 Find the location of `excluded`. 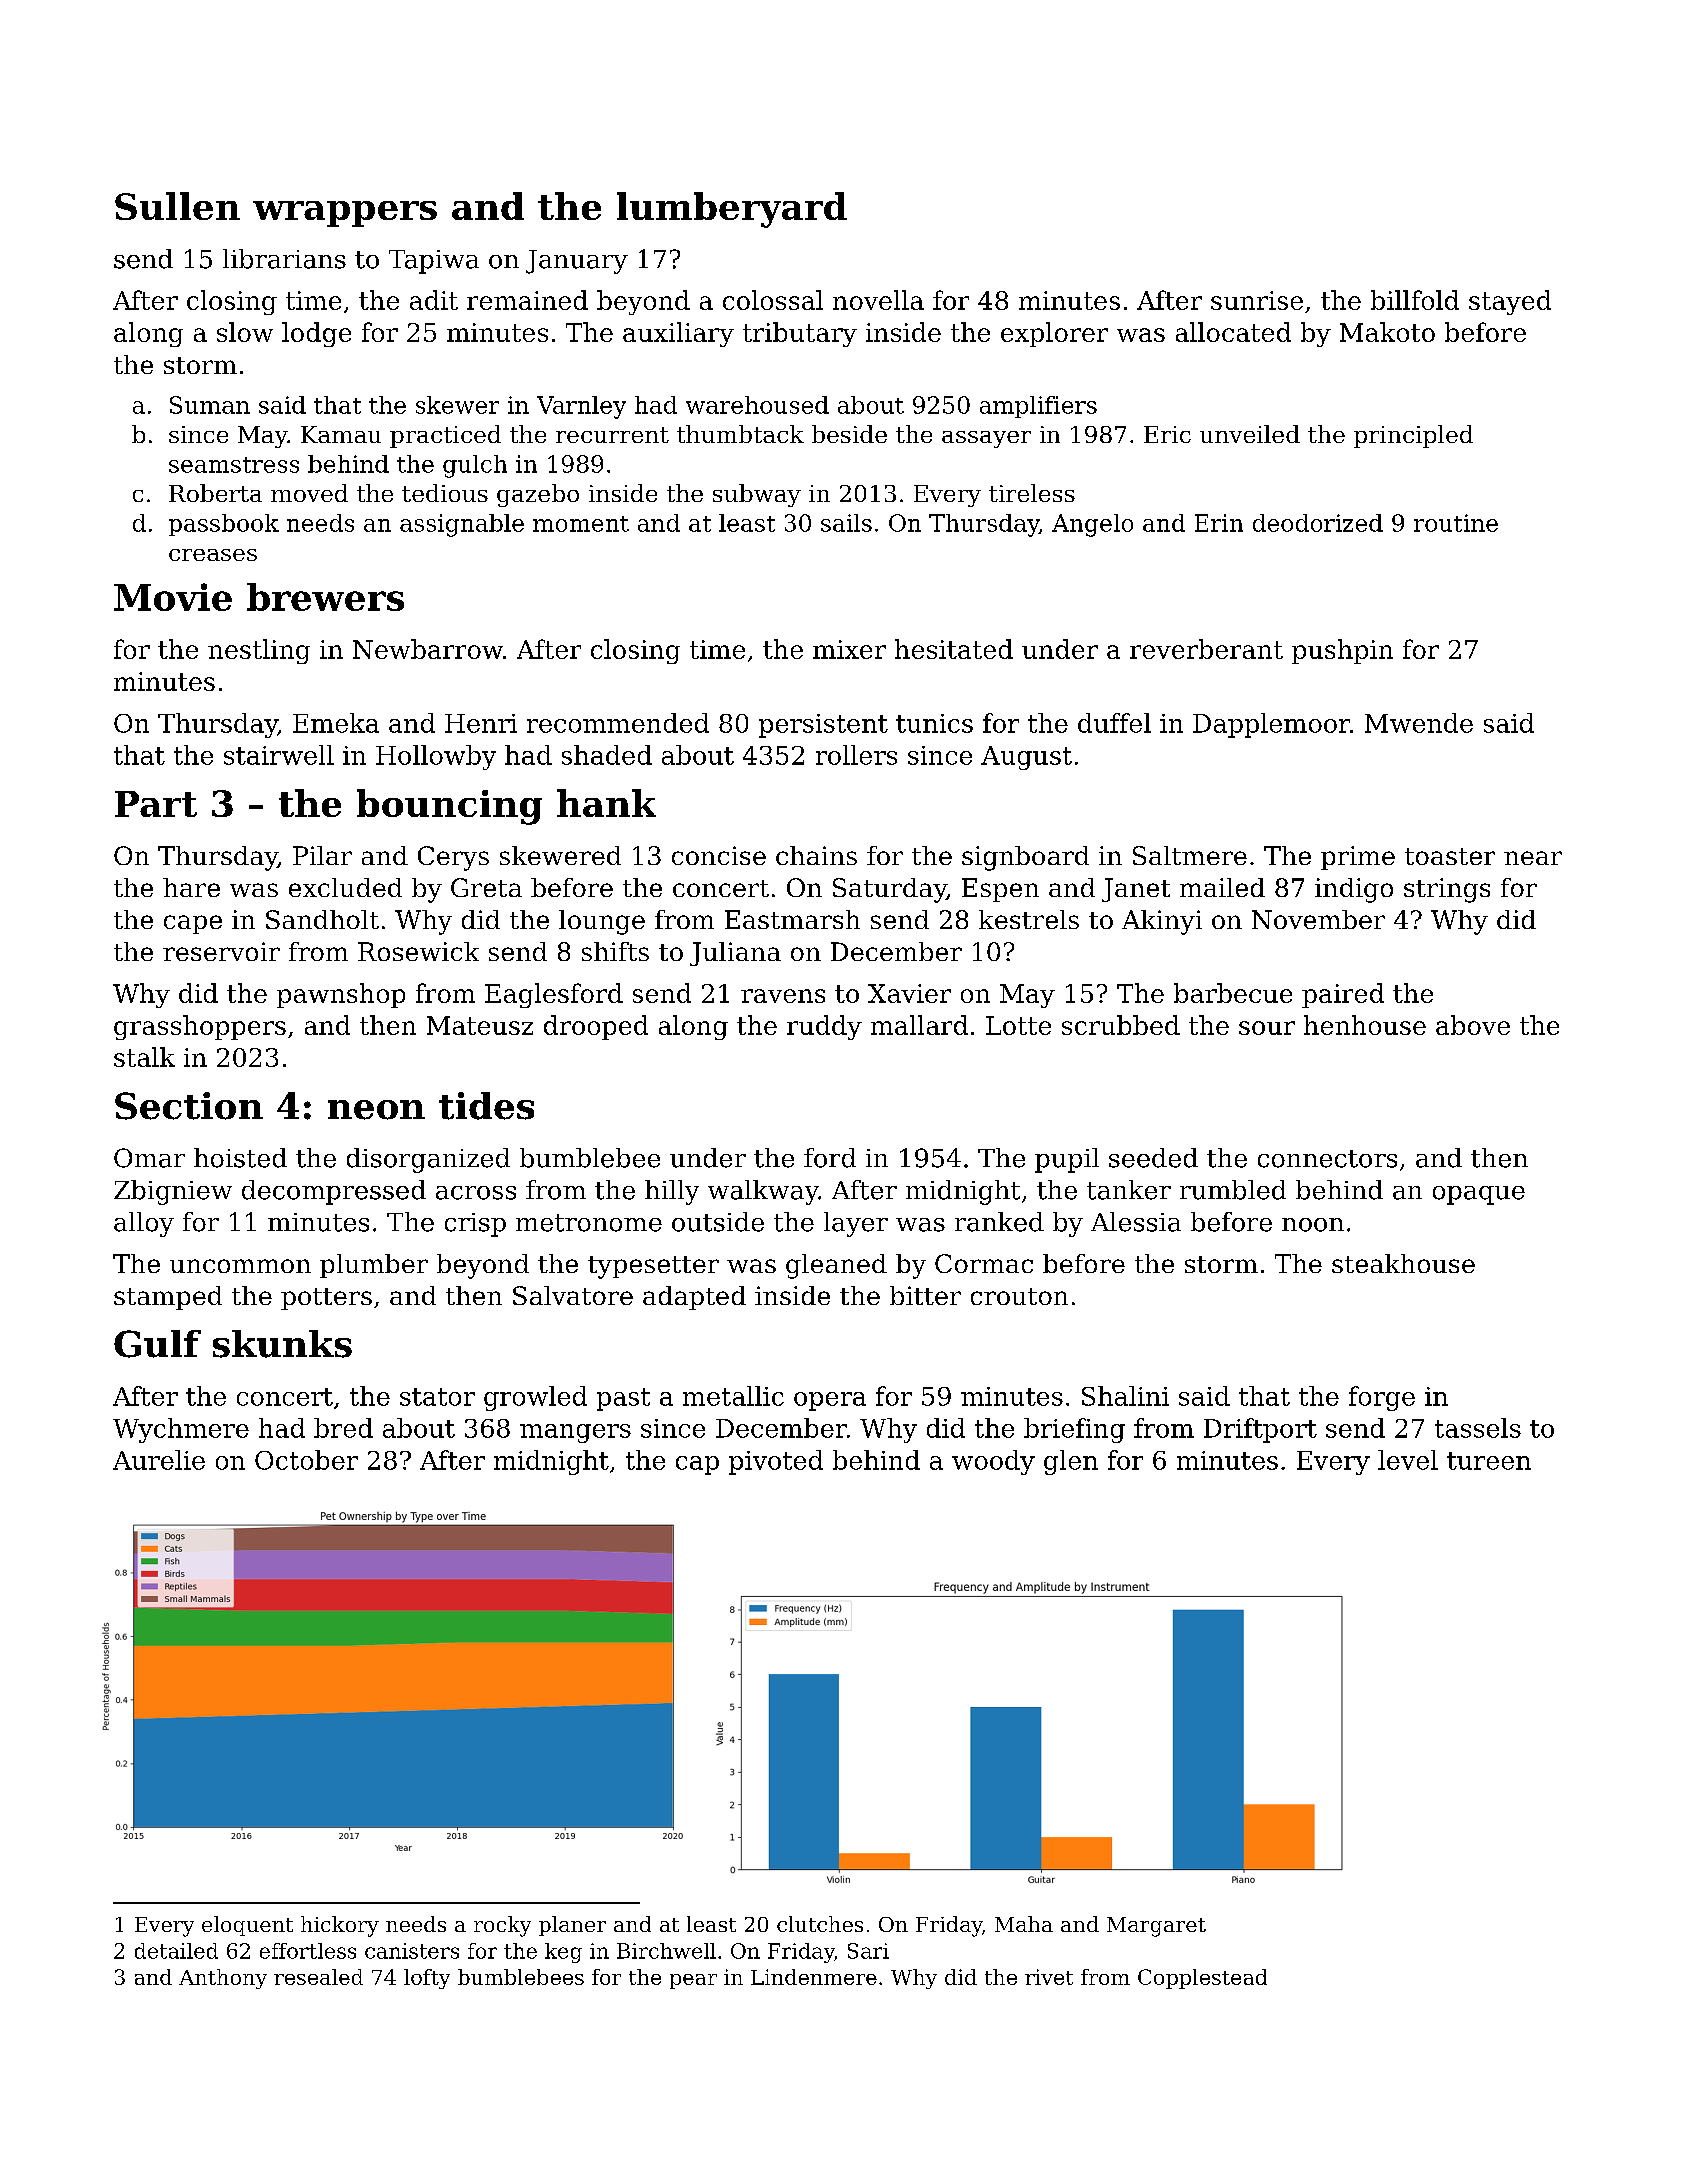

excluded is located at coordinates (345, 887).
